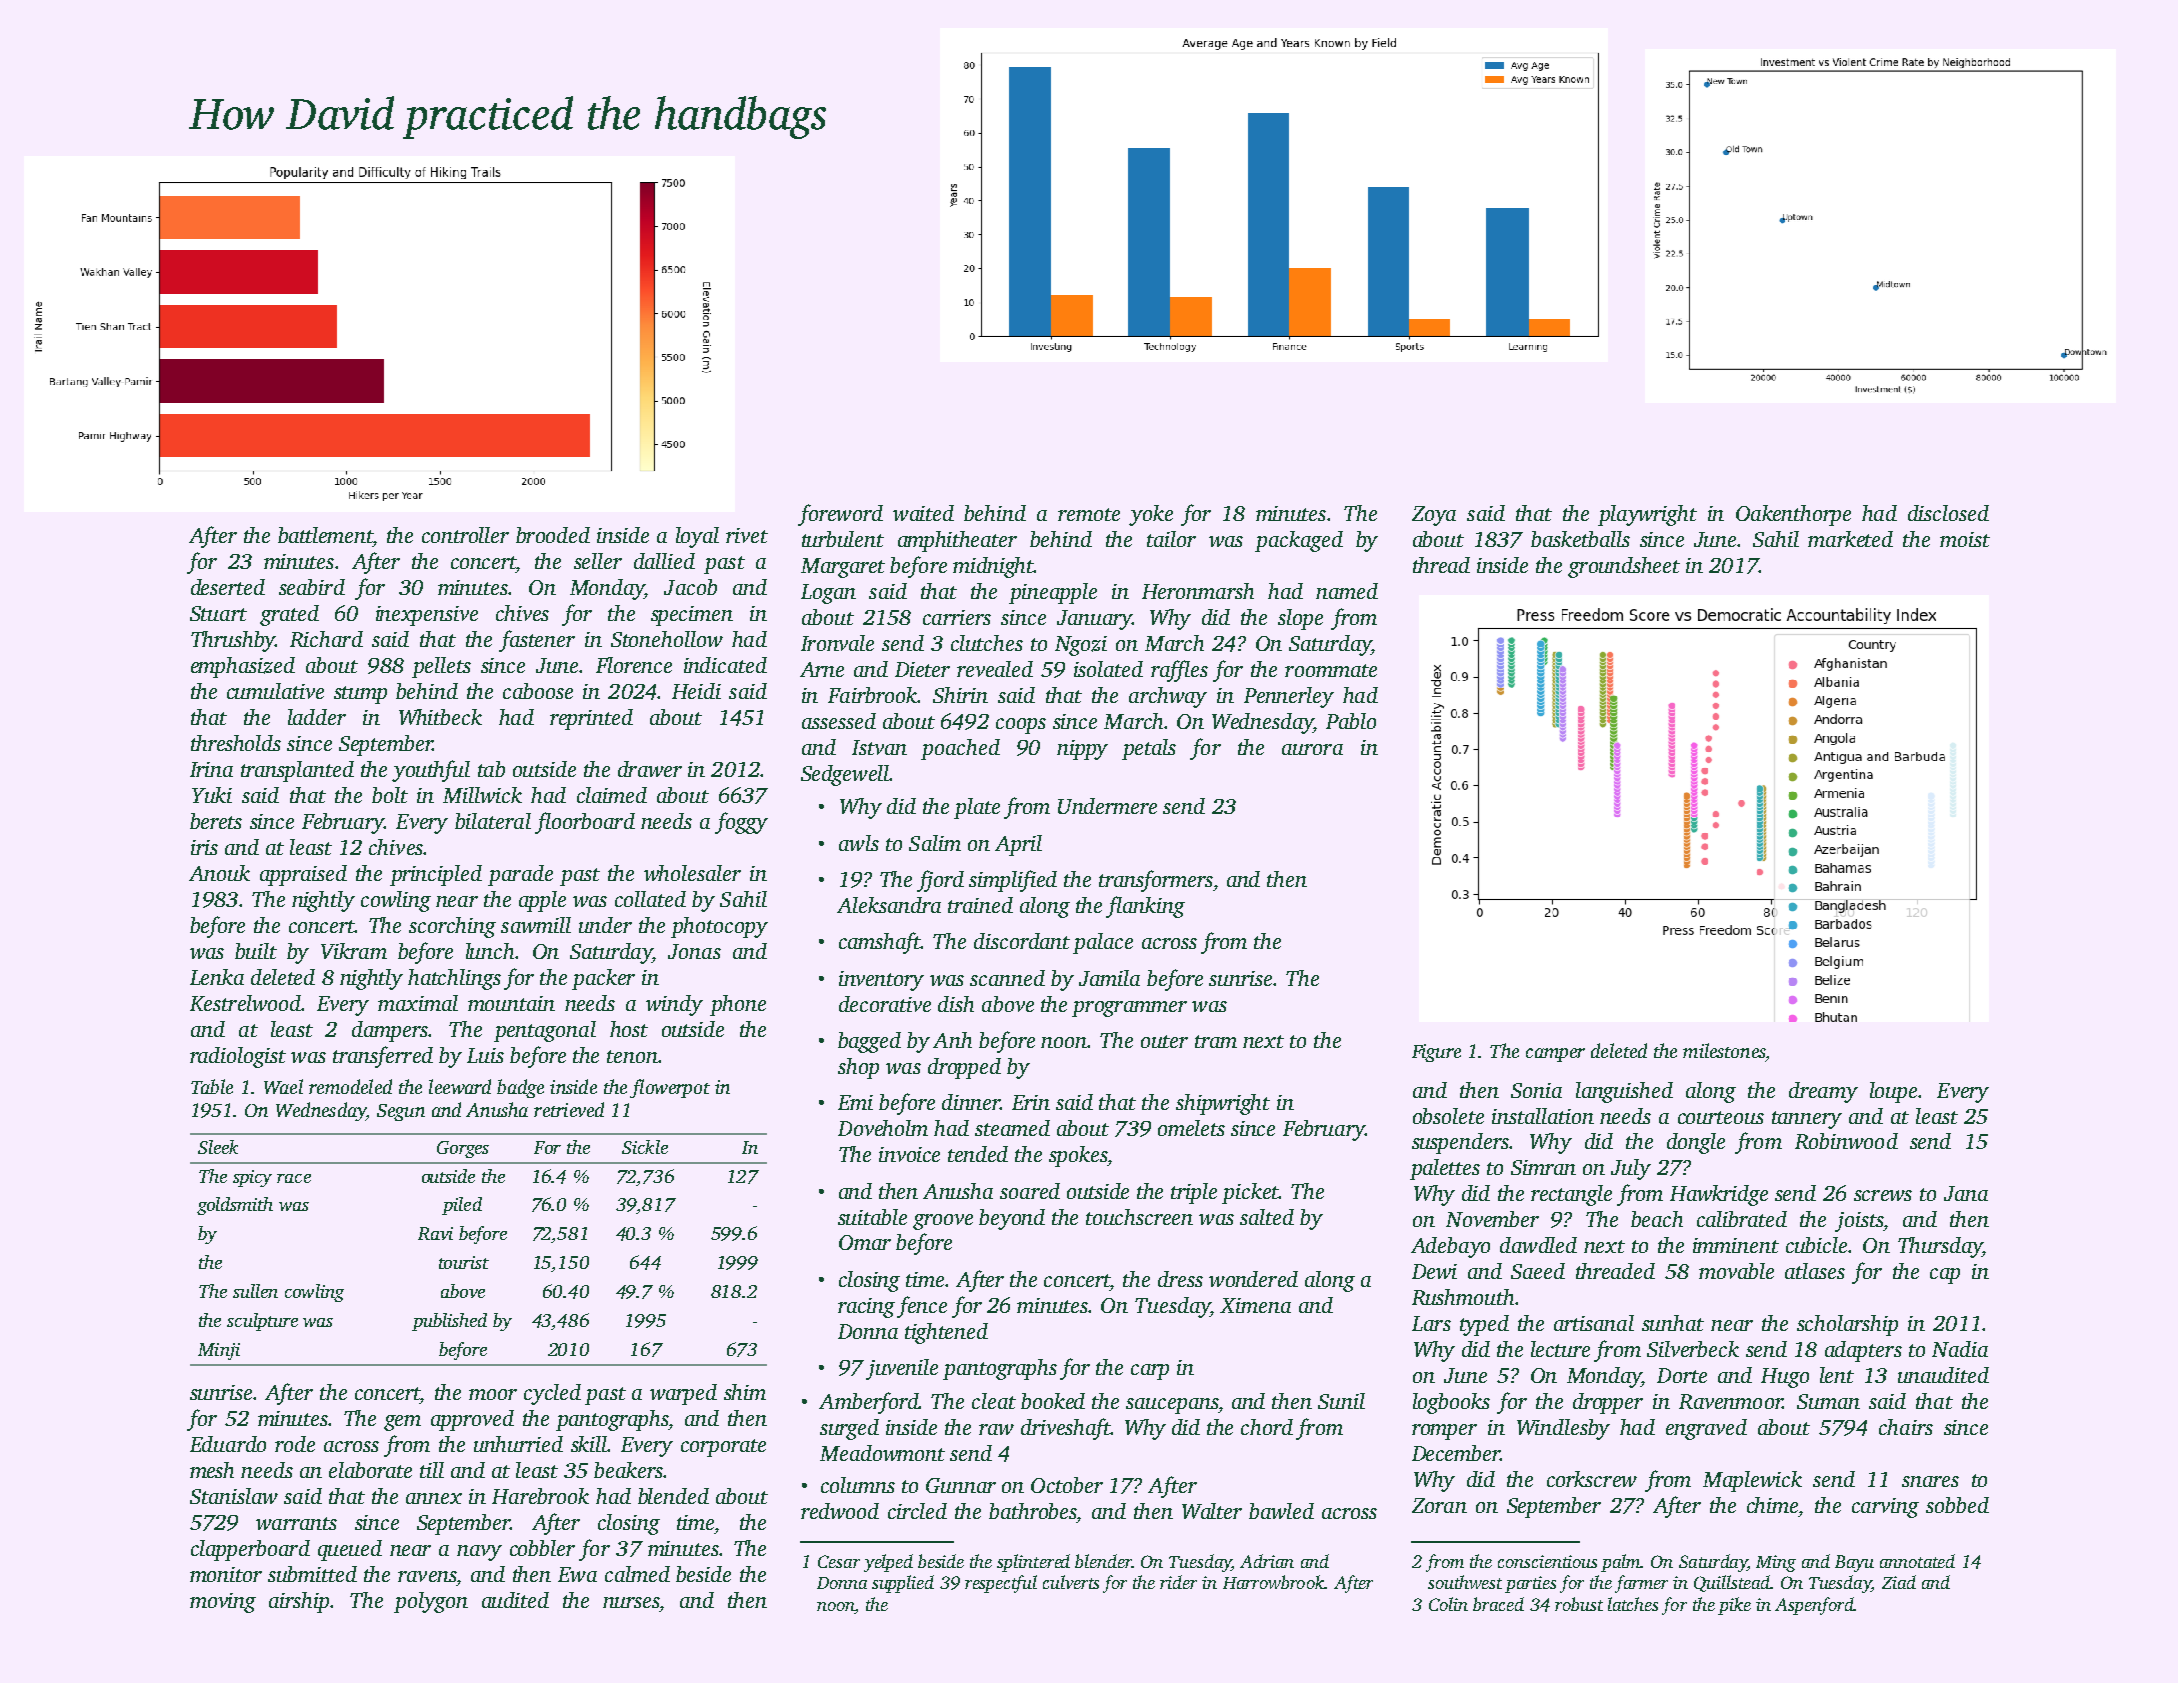 This page has width=2178, height=1683. I want to click on Irina, so click(211, 769).
